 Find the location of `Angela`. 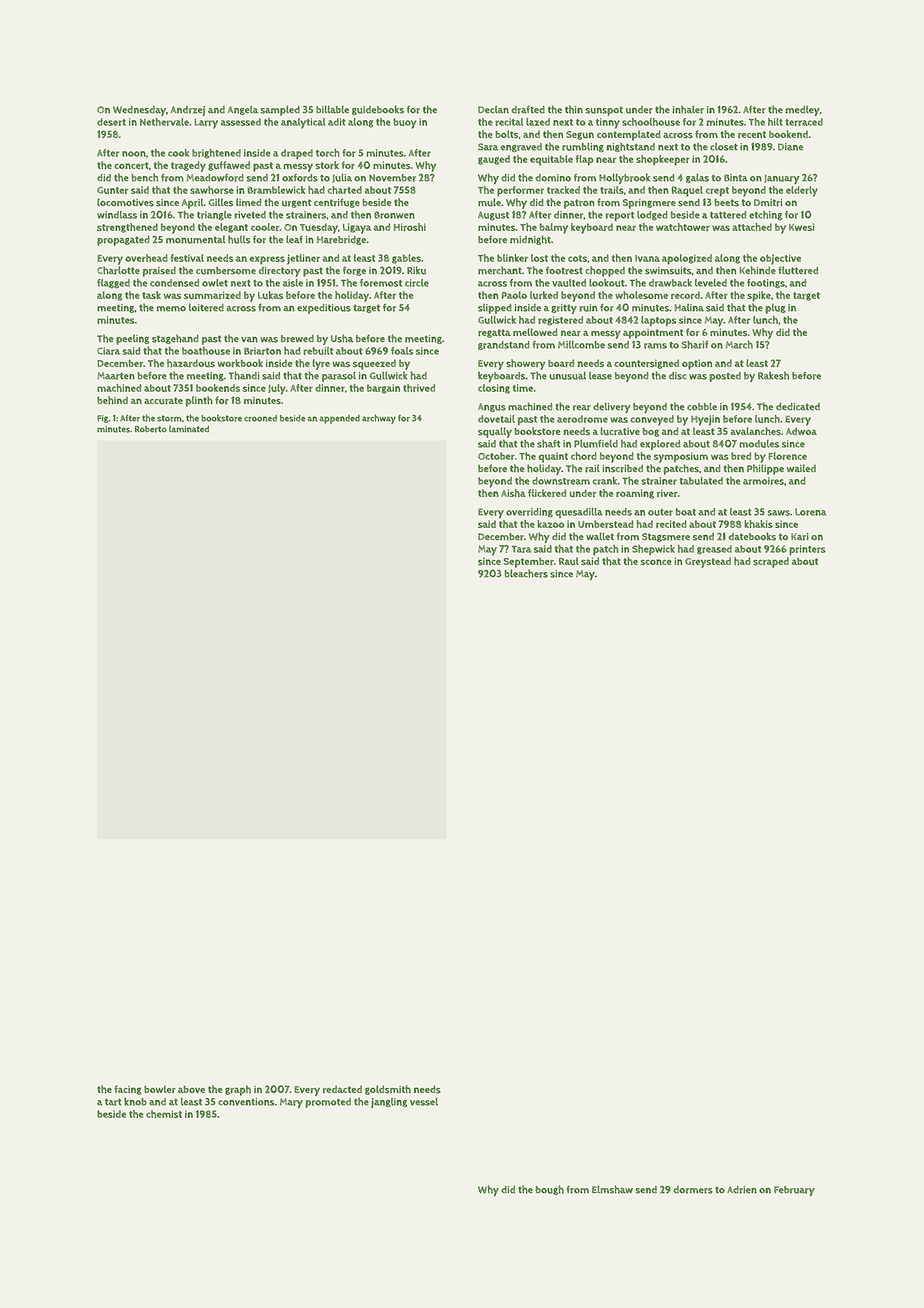

Angela is located at coordinates (243, 110).
